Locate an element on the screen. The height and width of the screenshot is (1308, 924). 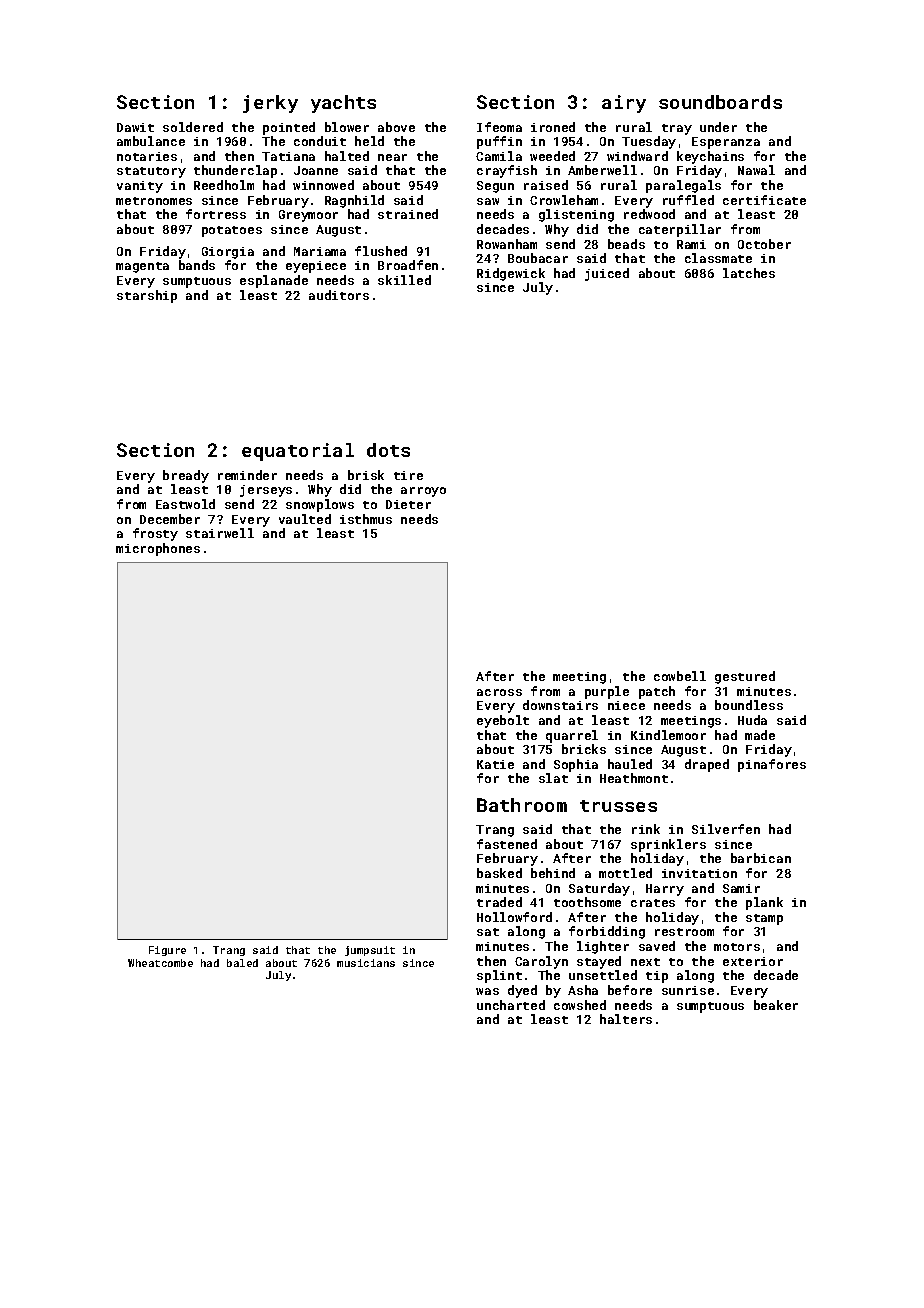
eyebolt is located at coordinates (503, 721).
